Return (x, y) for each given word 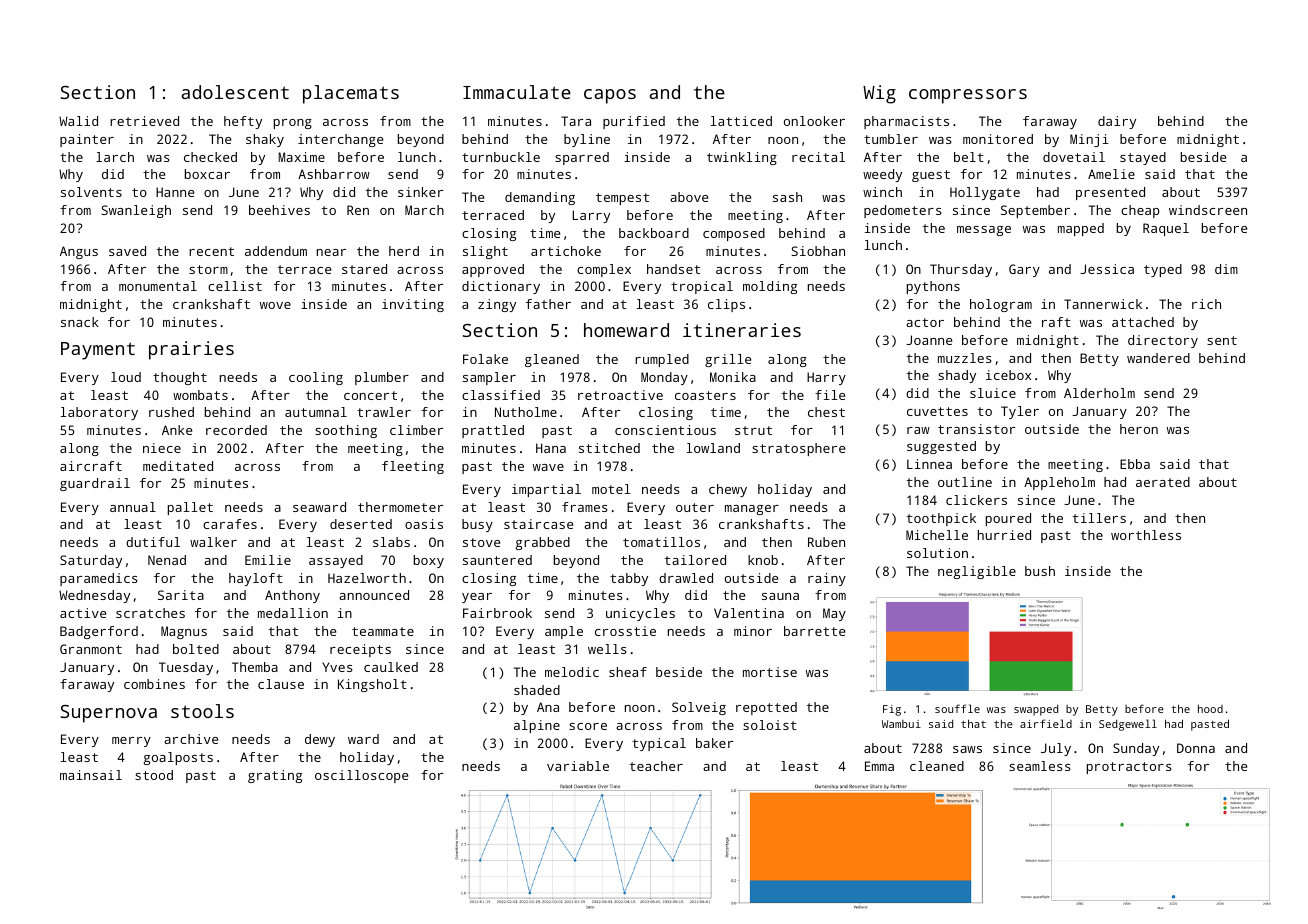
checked (210, 157)
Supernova (109, 714)
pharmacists (906, 122)
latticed (741, 121)
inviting (413, 305)
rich (1206, 304)
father (548, 304)
